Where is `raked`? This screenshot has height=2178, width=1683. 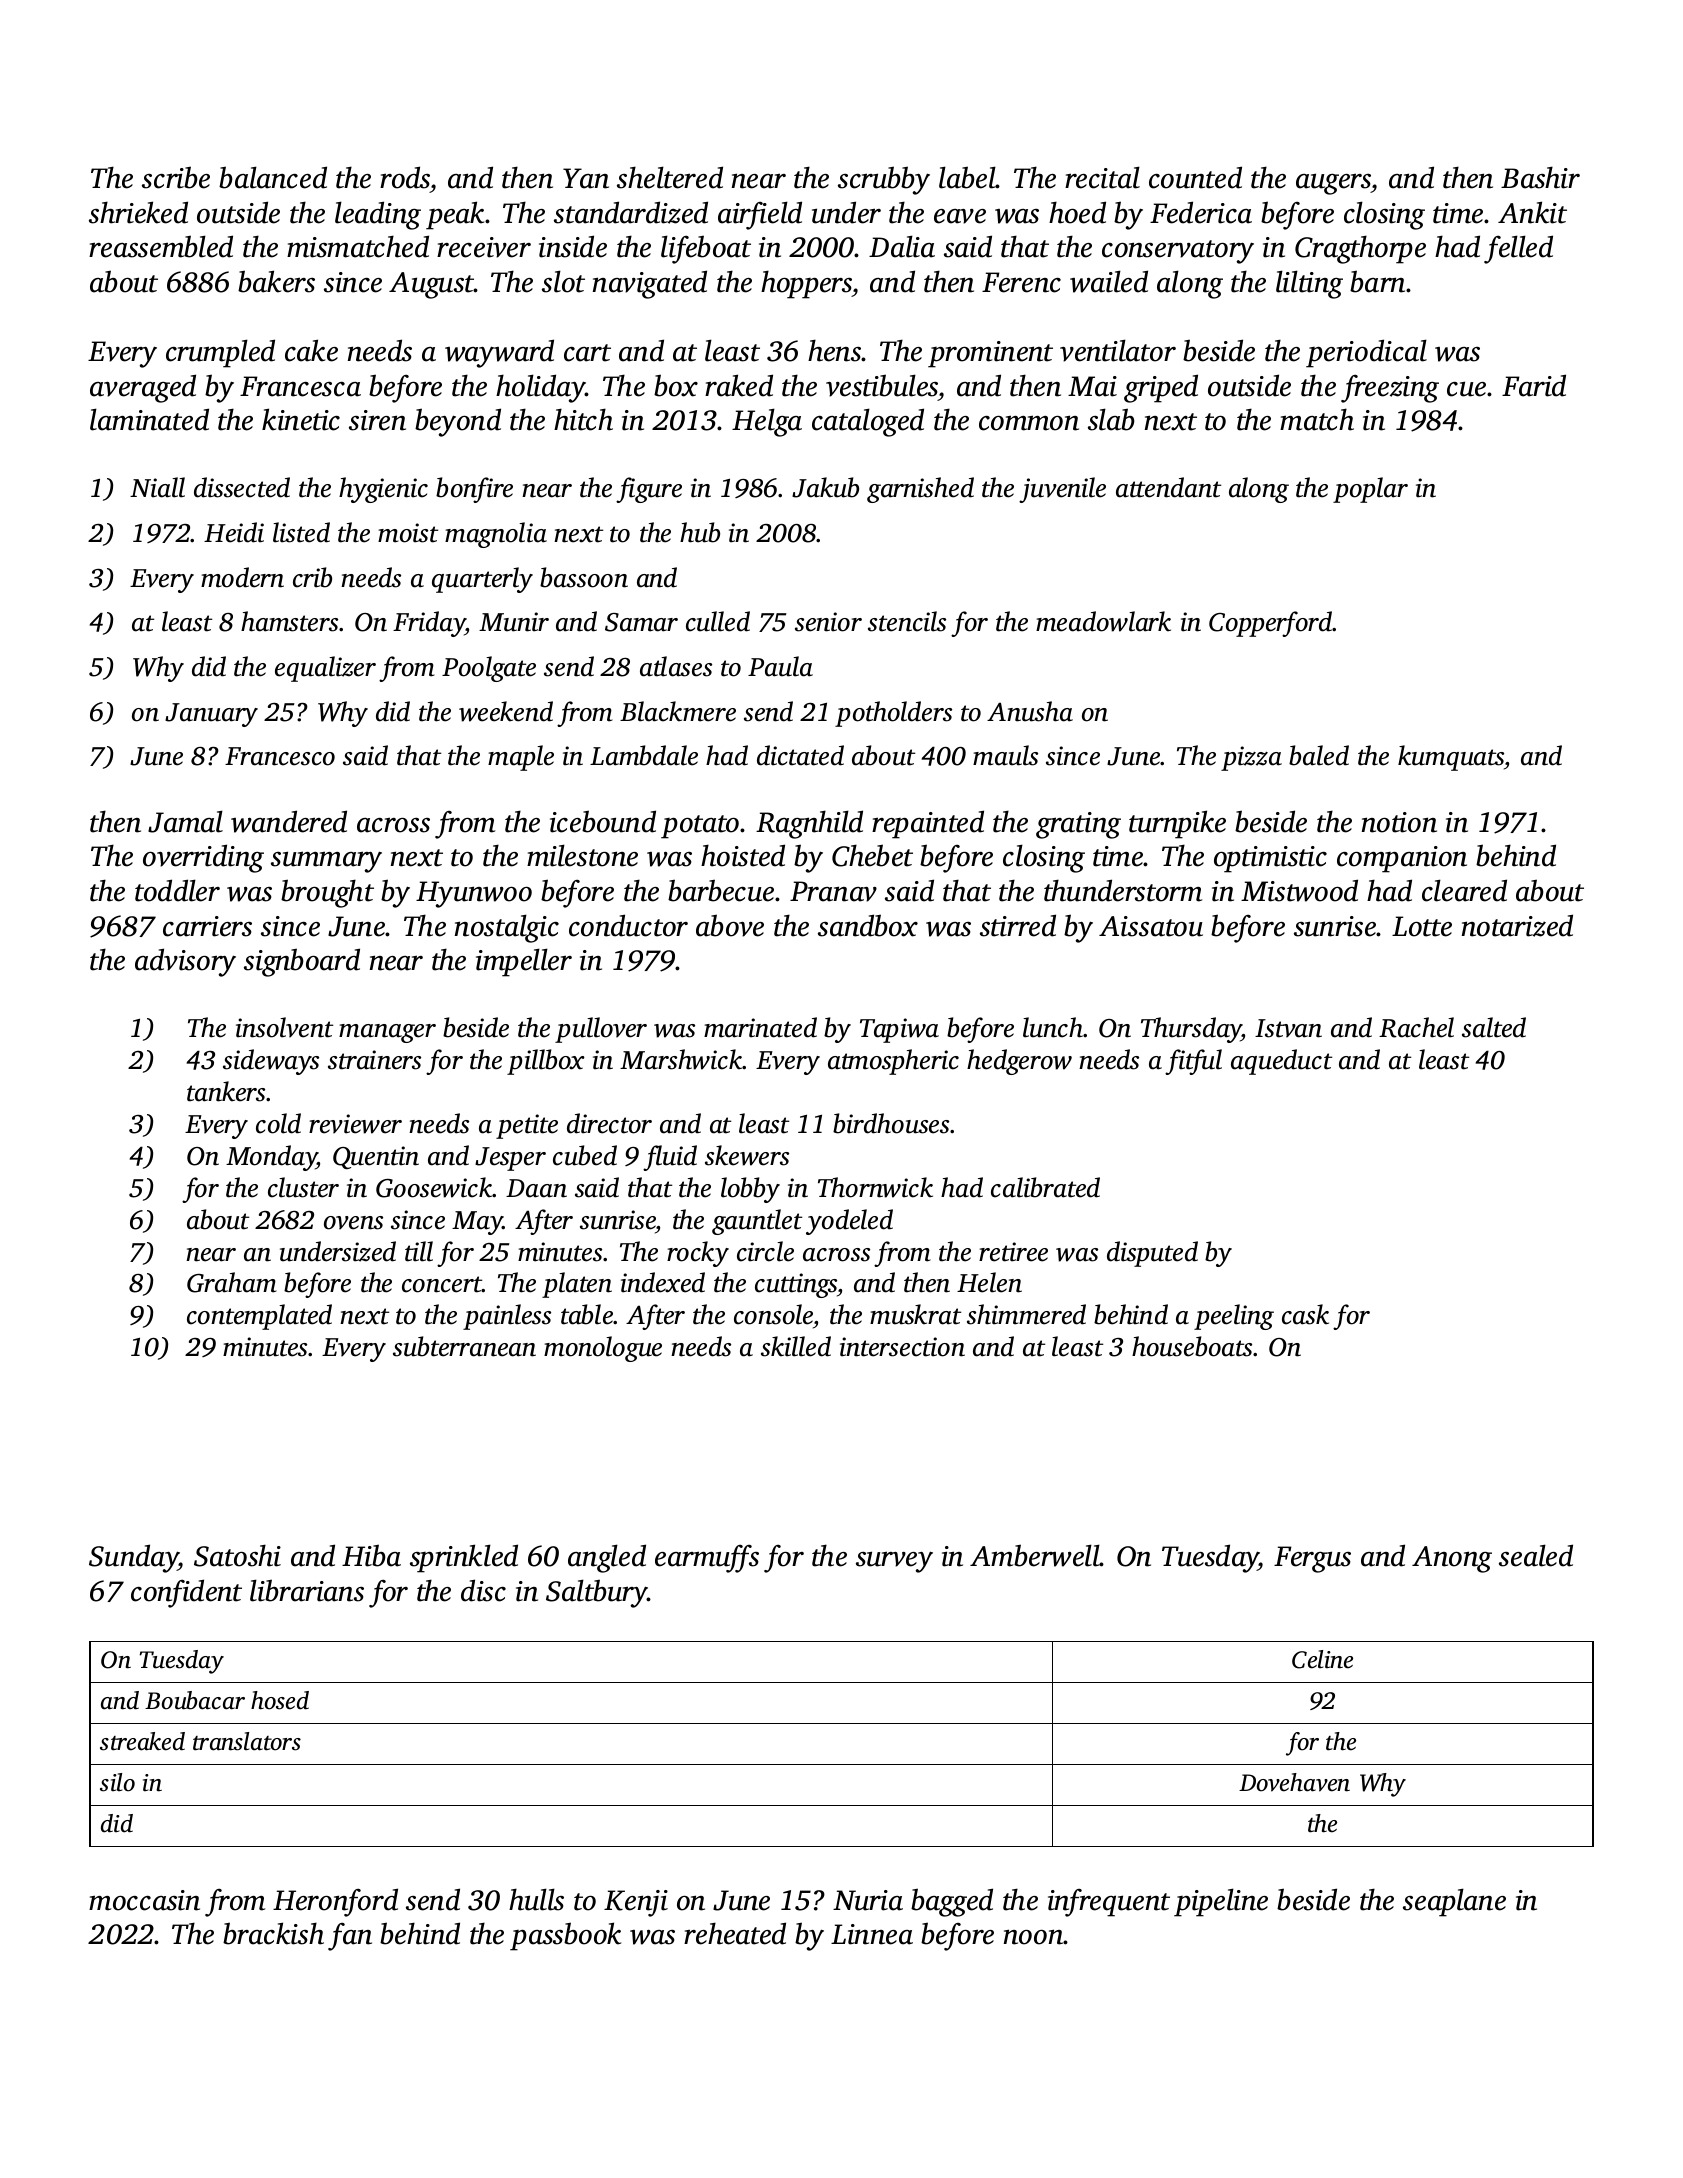 raked is located at coordinates (739, 385).
